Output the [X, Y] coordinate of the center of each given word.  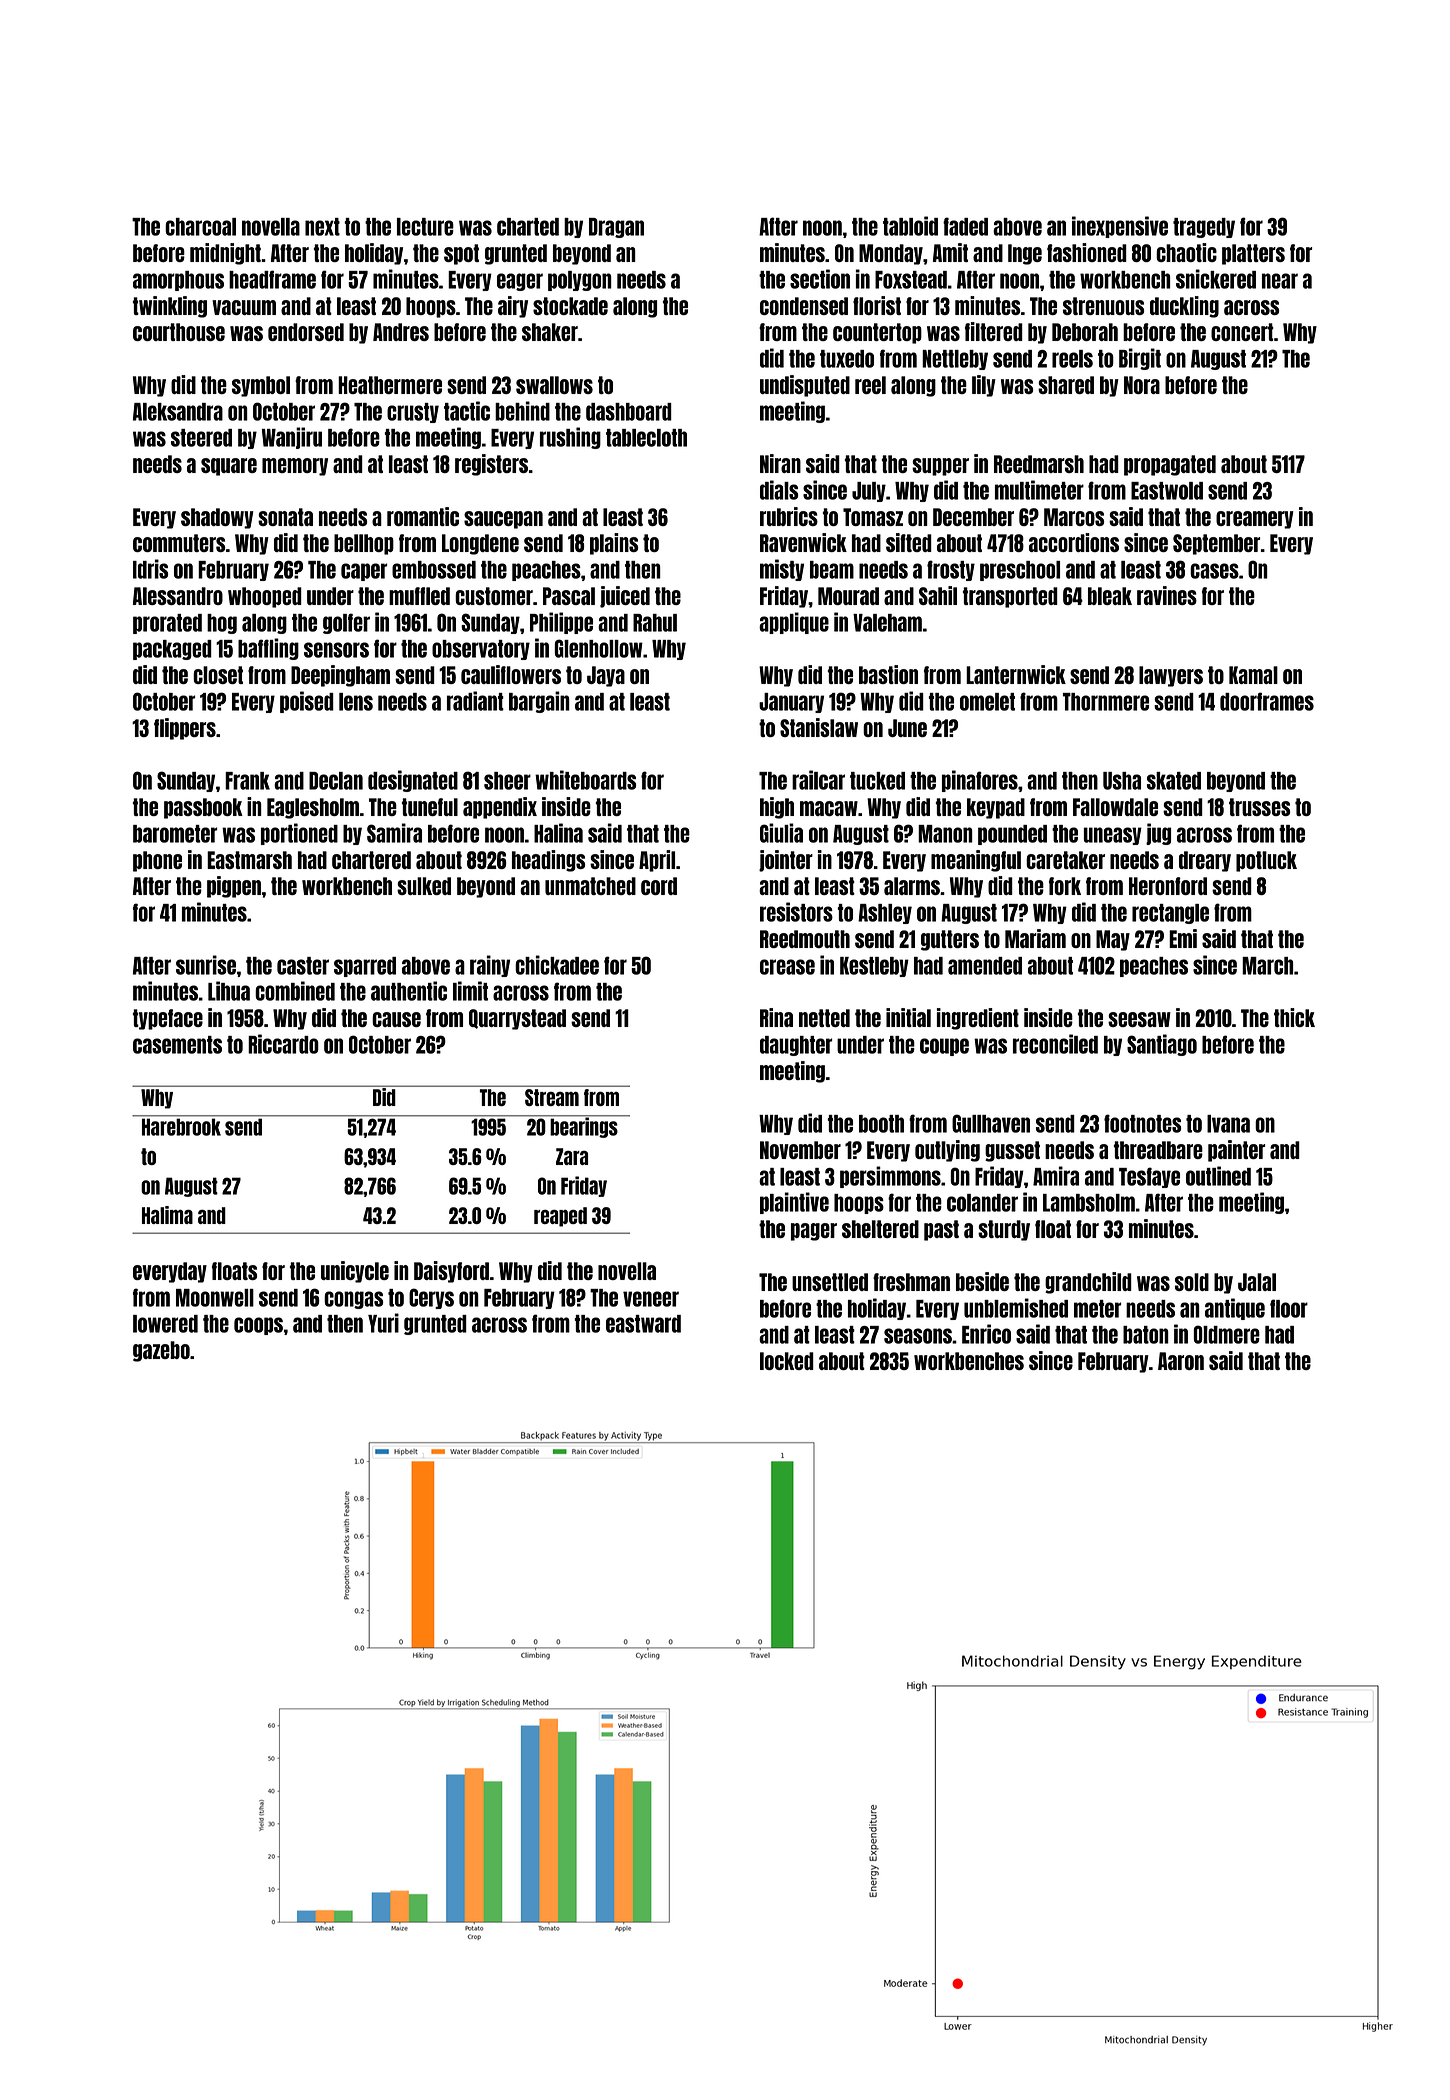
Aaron [1181, 1361]
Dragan [616, 228]
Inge [1025, 254]
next [322, 227]
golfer [346, 623]
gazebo [161, 1351]
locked [787, 1361]
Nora [1142, 385]
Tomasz [873, 517]
